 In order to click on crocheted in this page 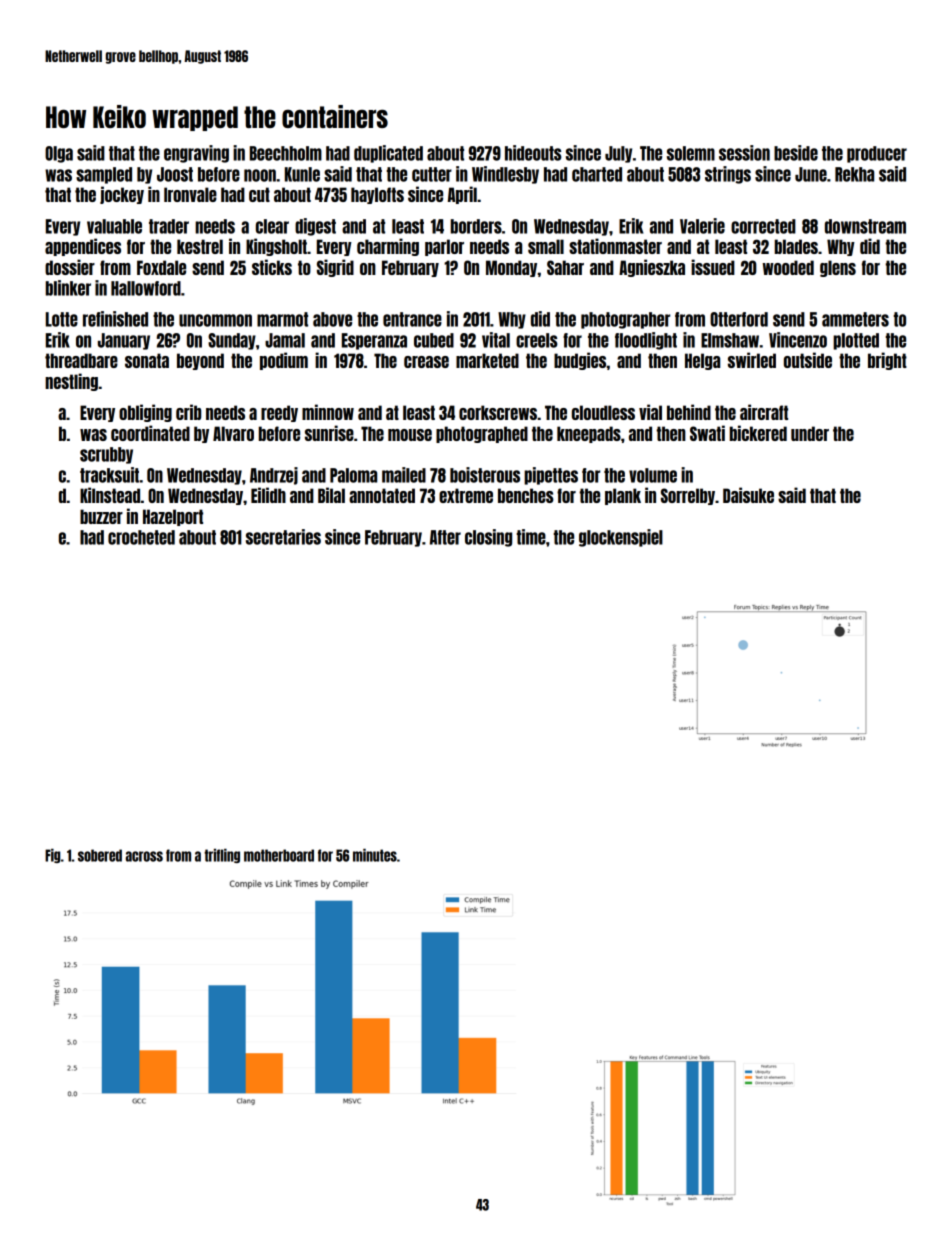, I will do `click(141, 537)`.
